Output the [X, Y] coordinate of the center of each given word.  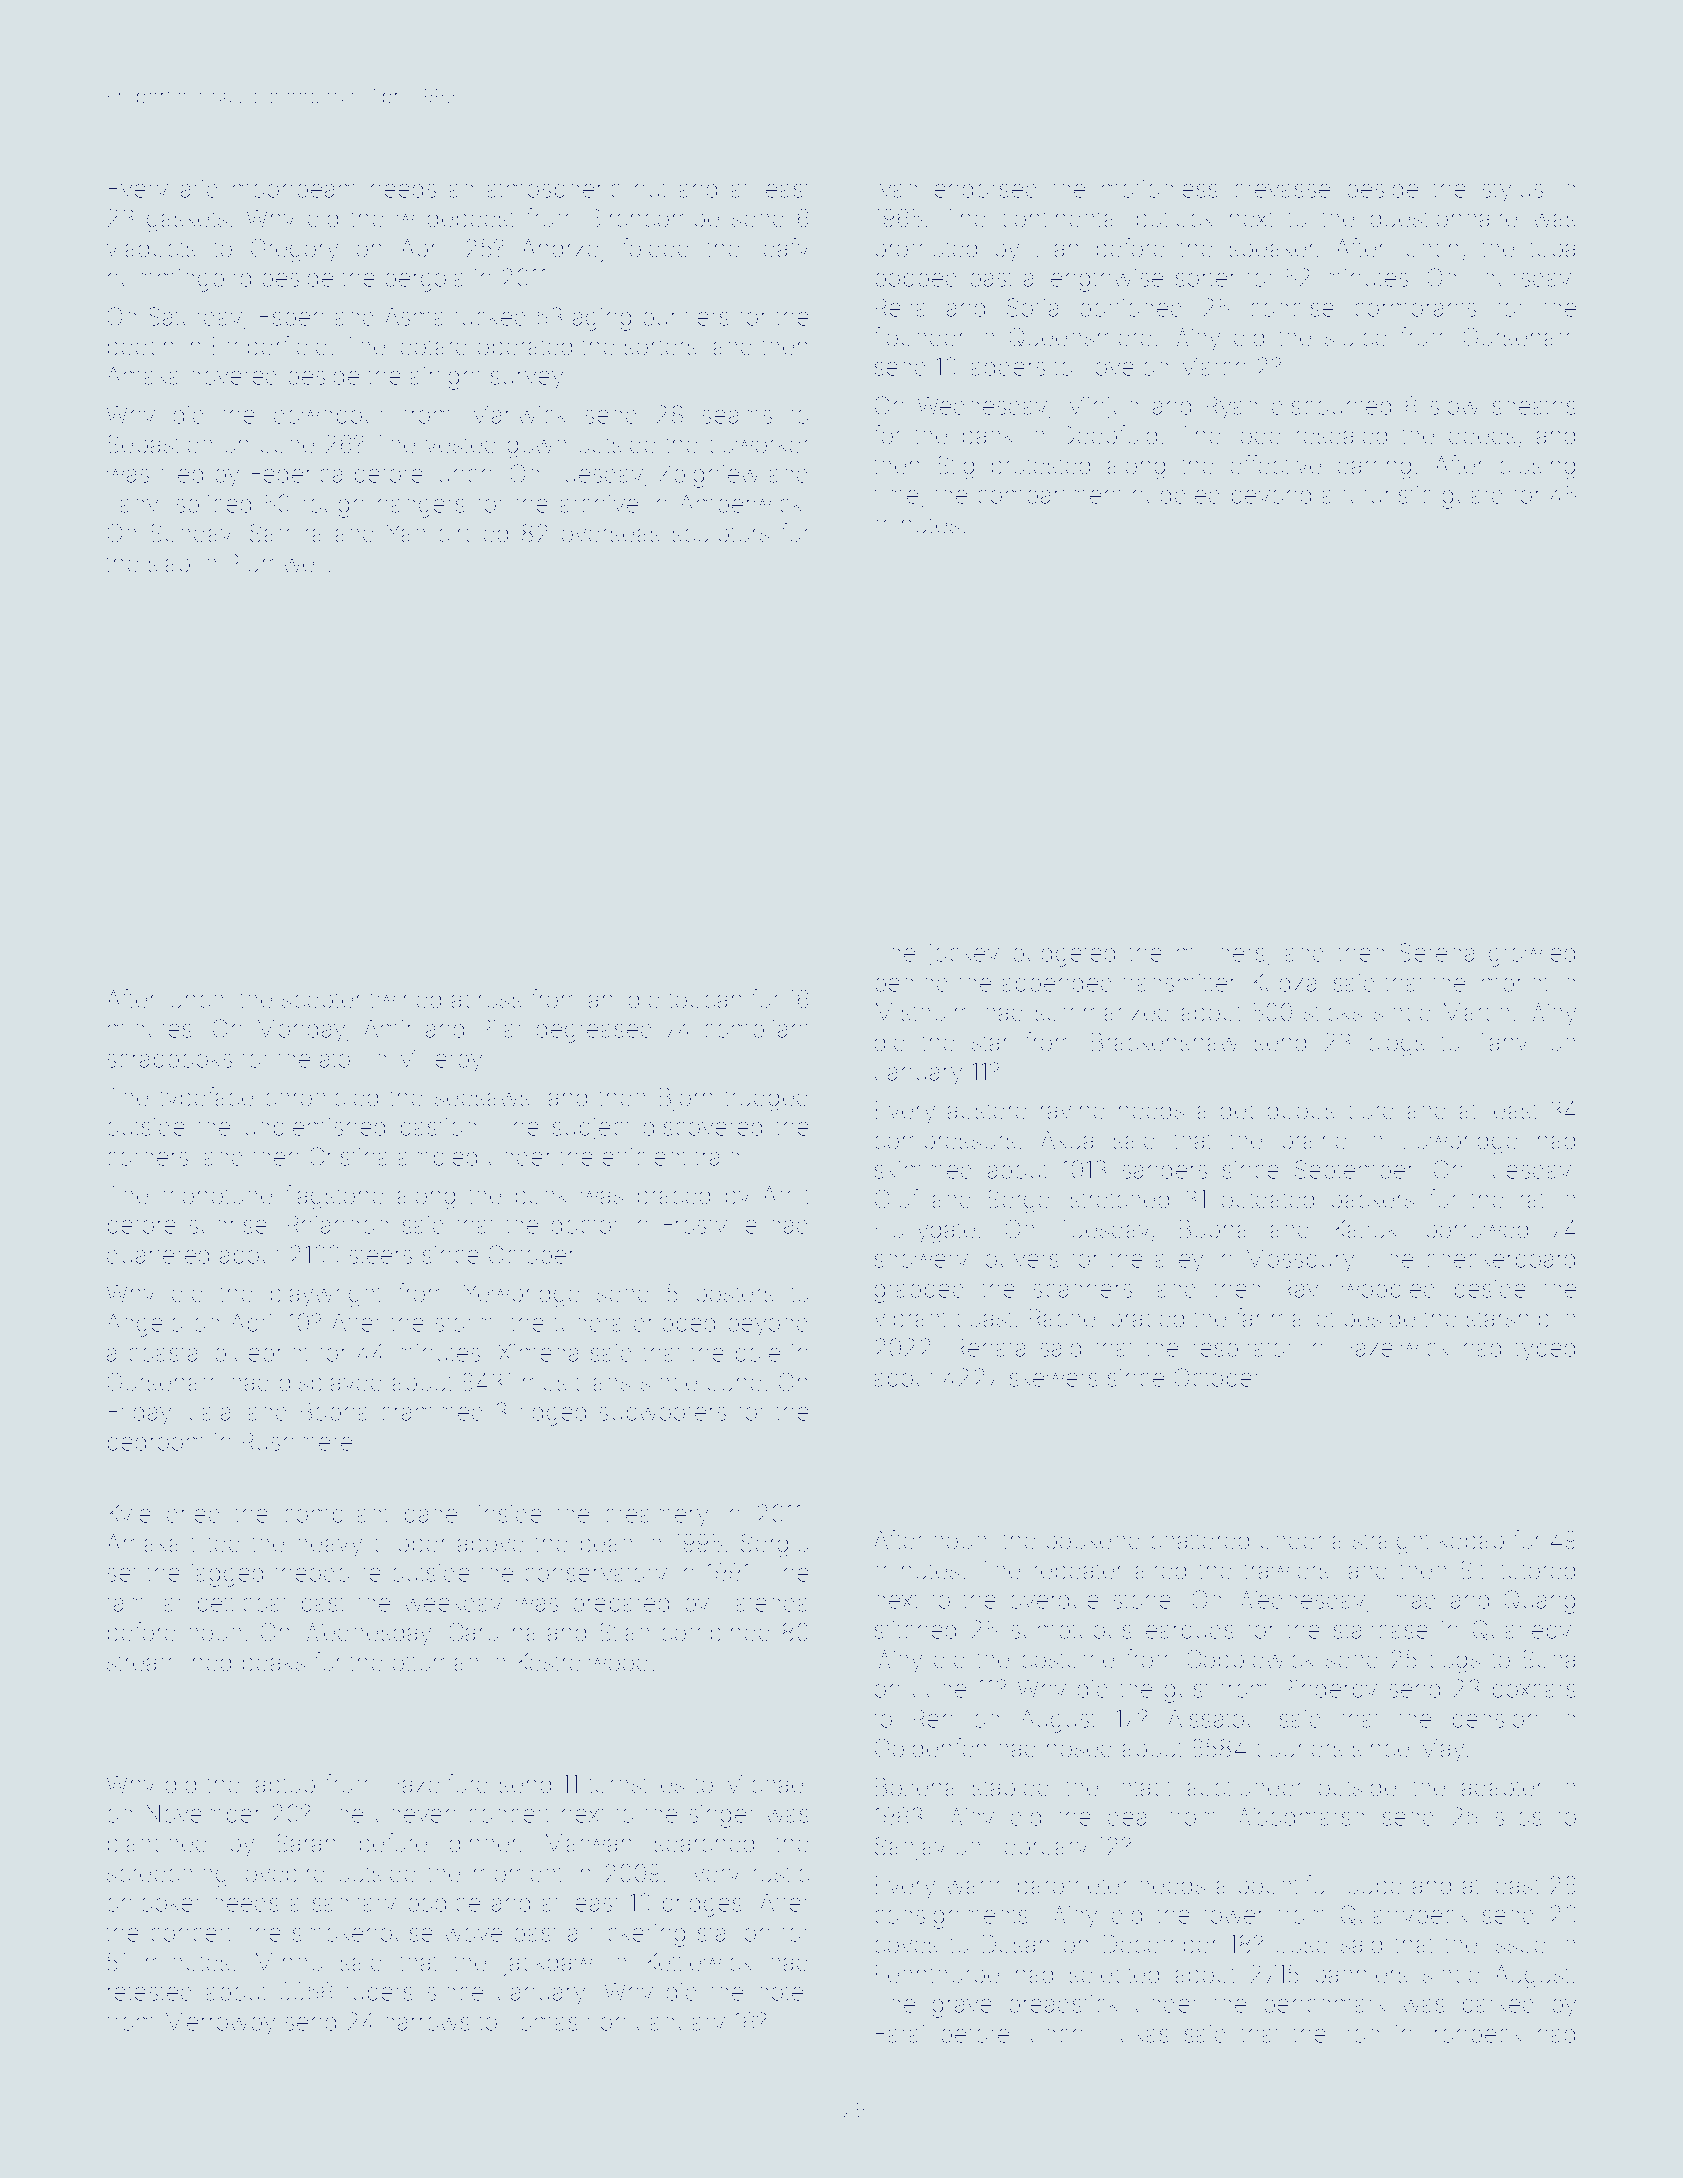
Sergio [775, 1545]
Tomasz [548, 2021]
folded [655, 248]
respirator [1243, 1350]
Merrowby [220, 2024]
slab [169, 563]
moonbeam [294, 189]
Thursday [1520, 280]
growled [1532, 955]
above [491, 1543]
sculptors [721, 535]
